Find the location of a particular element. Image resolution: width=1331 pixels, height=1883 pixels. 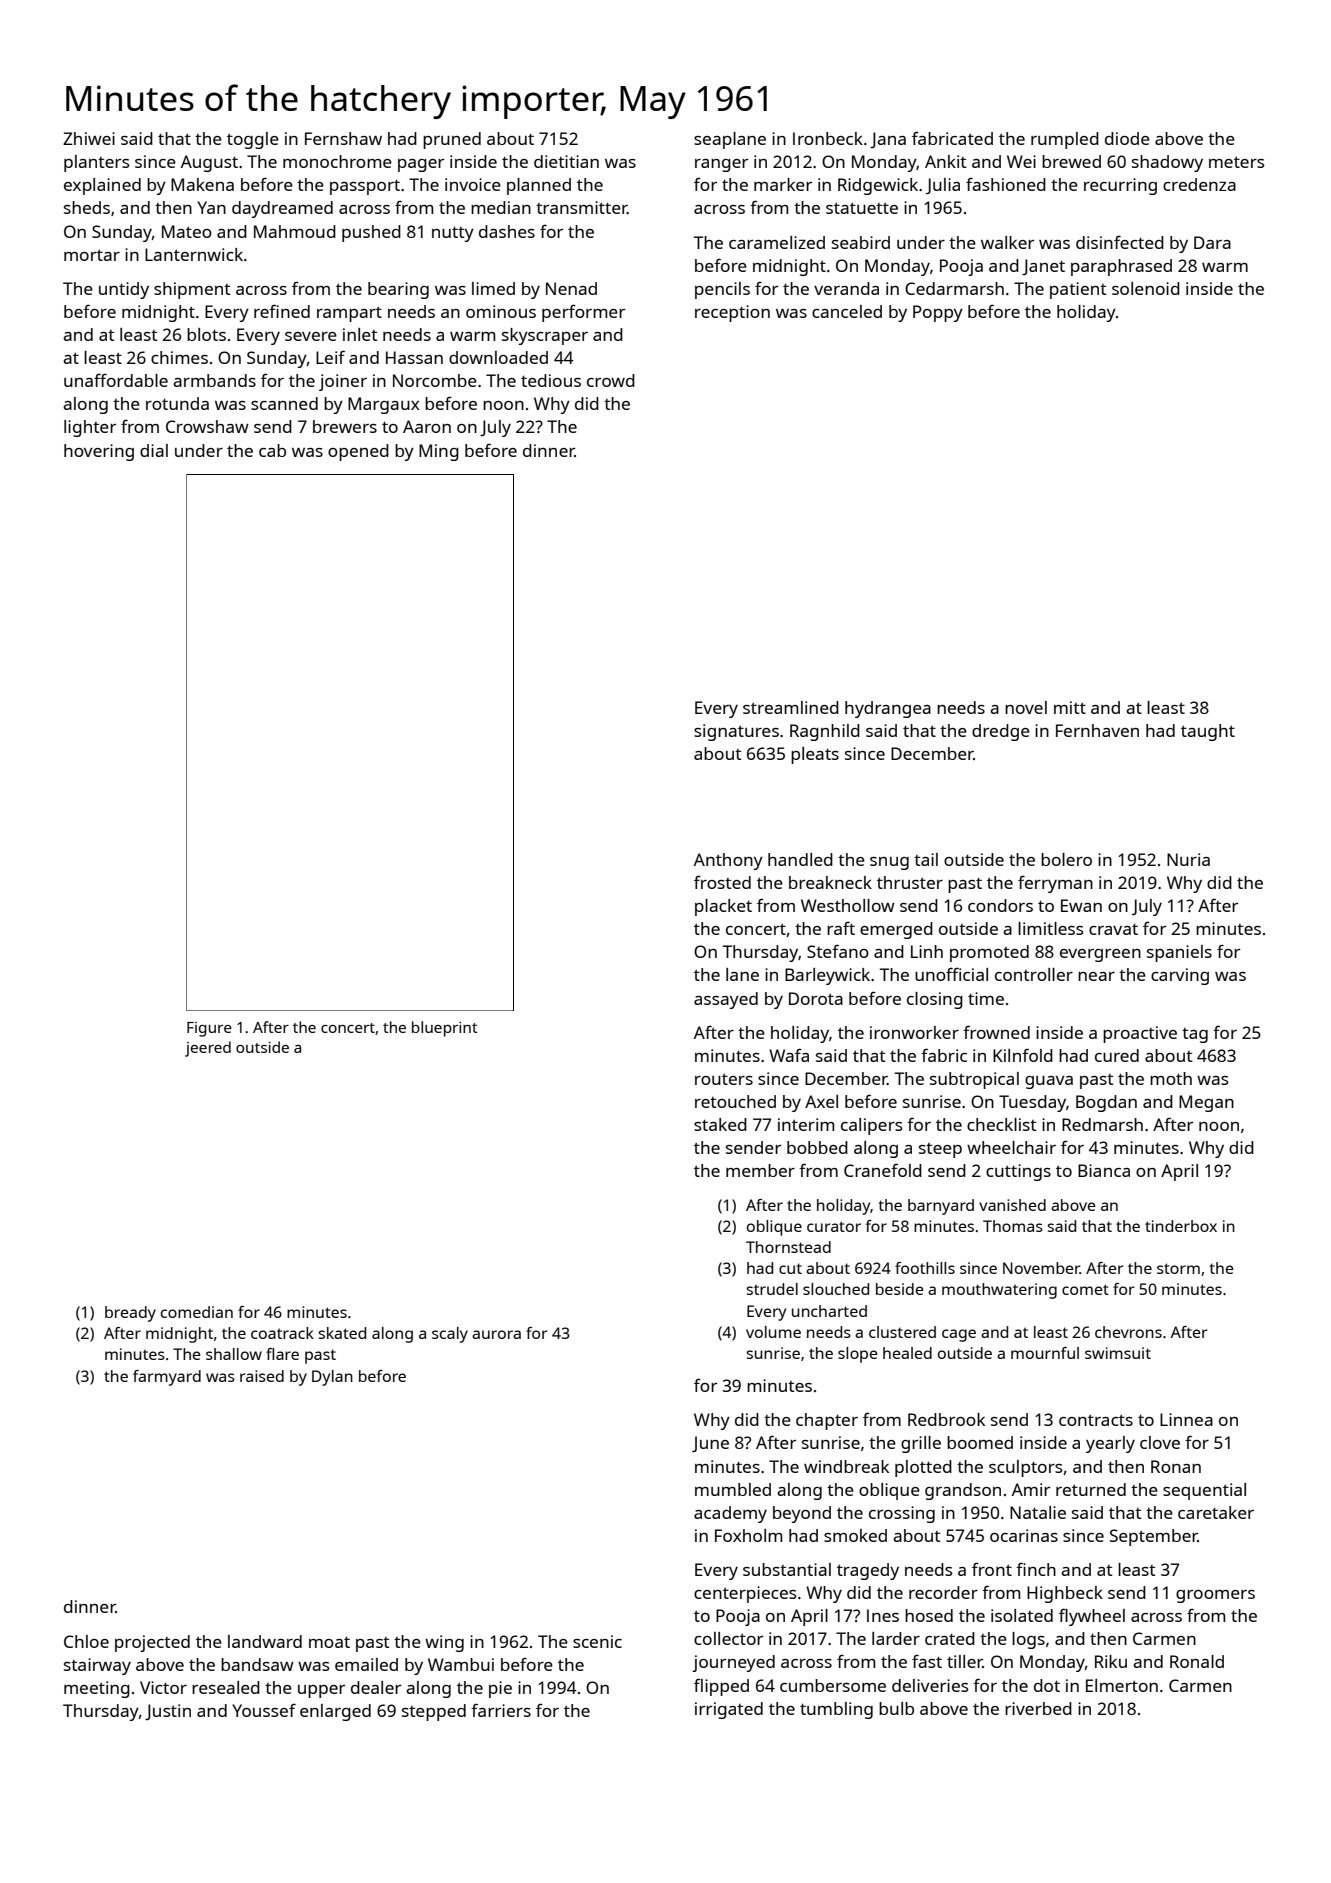

bready is located at coordinates (130, 1314).
